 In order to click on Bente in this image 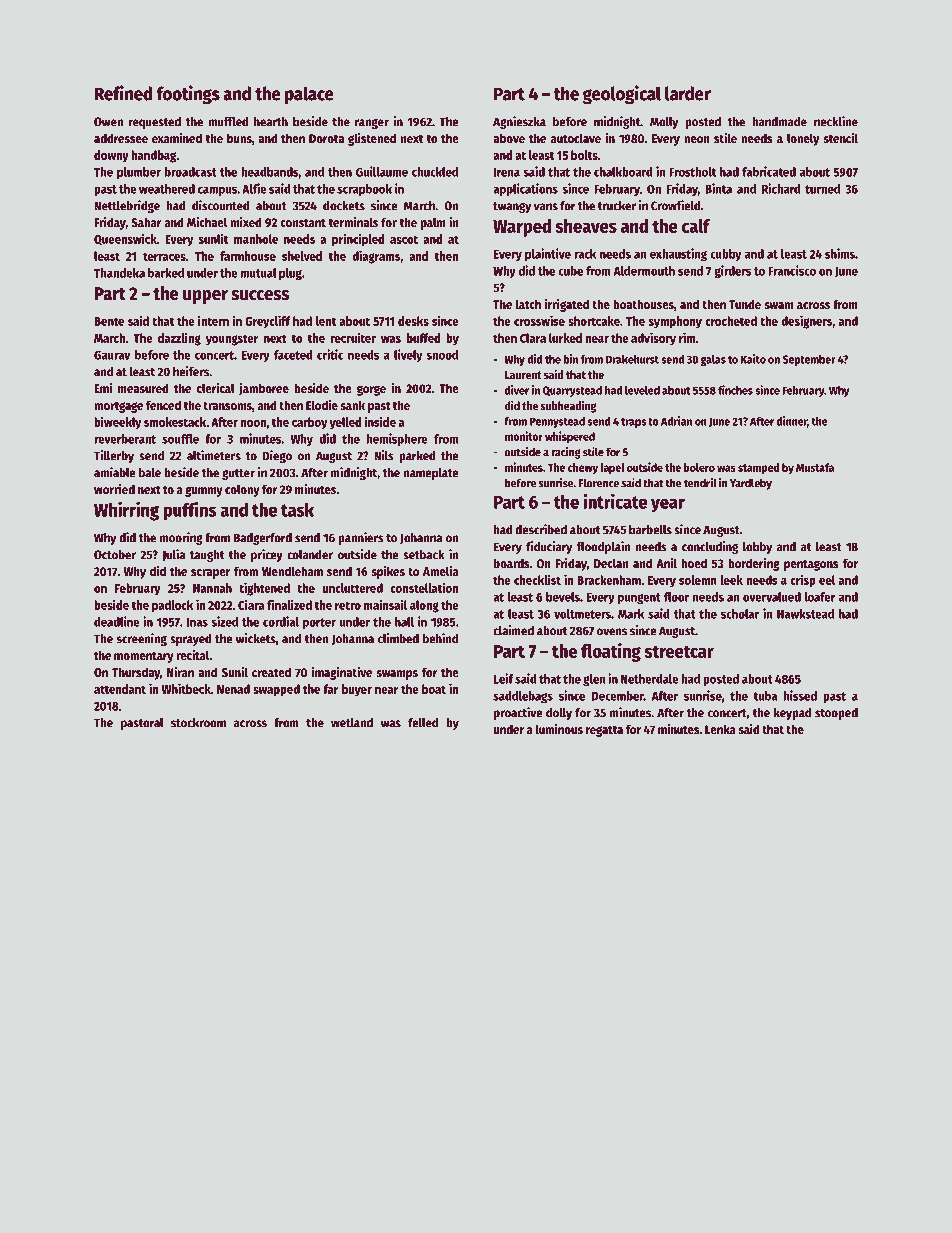, I will do `click(109, 321)`.
